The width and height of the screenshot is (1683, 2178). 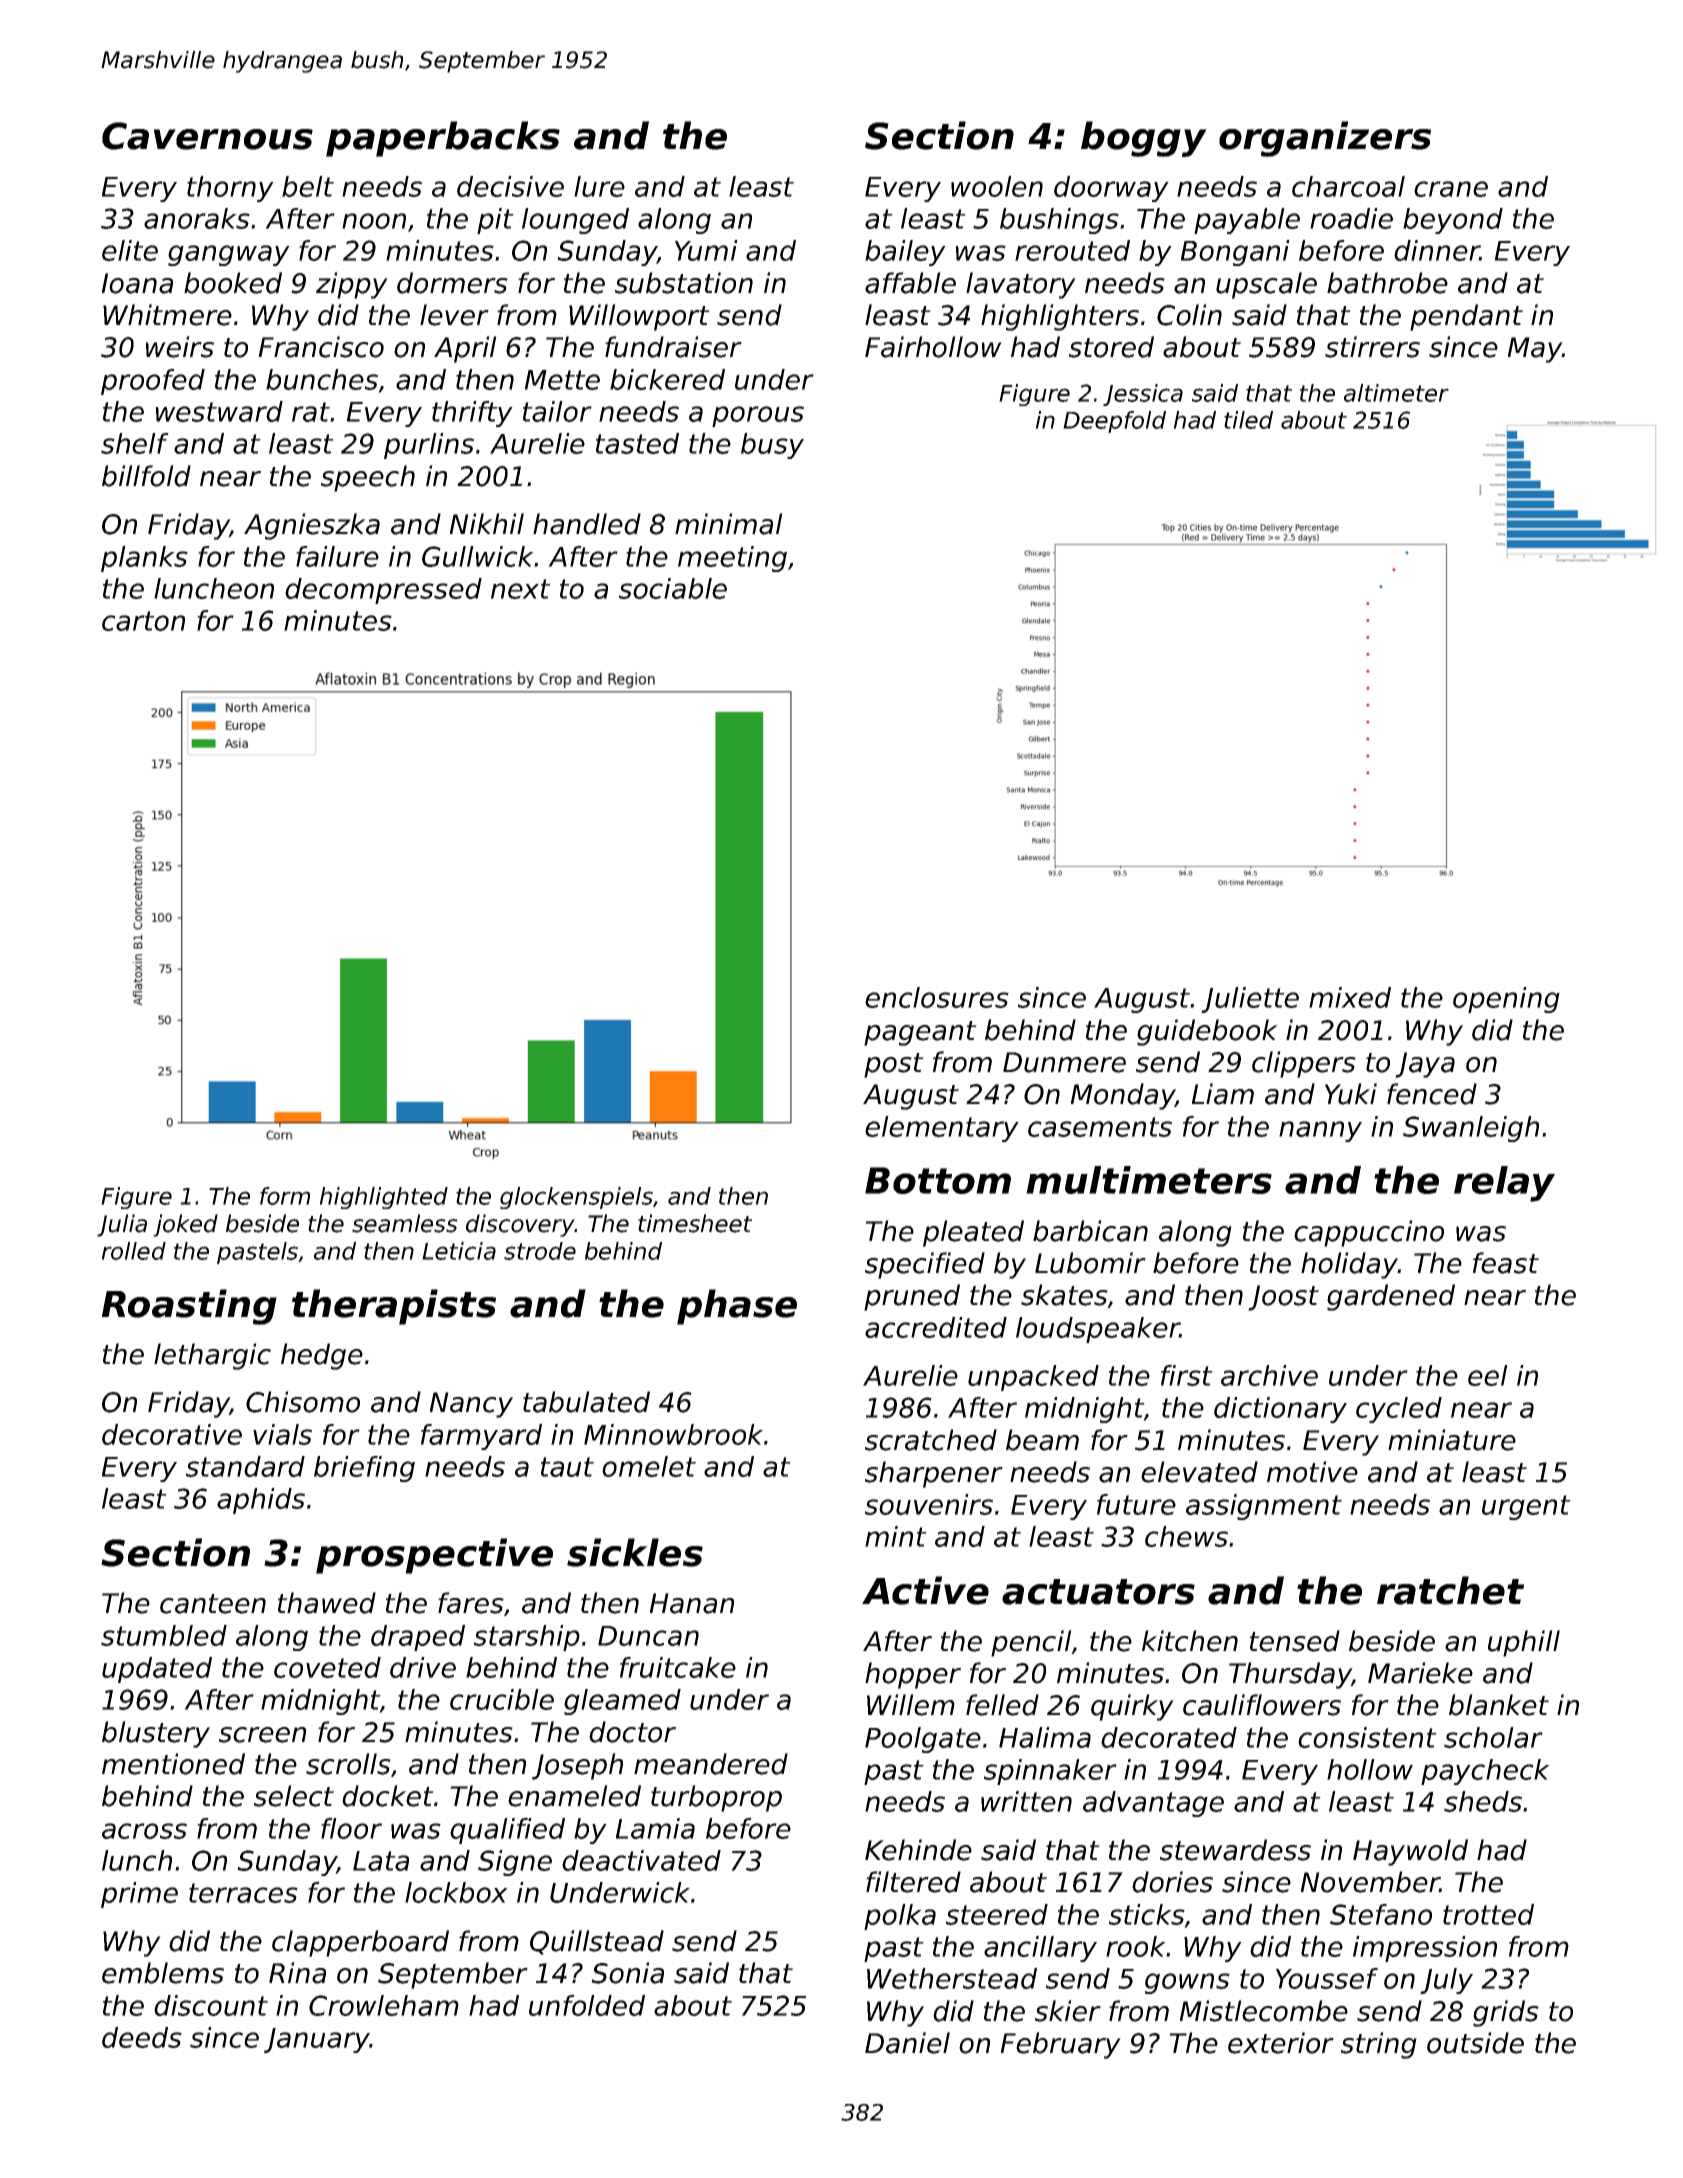 I want to click on post, so click(x=894, y=1065).
